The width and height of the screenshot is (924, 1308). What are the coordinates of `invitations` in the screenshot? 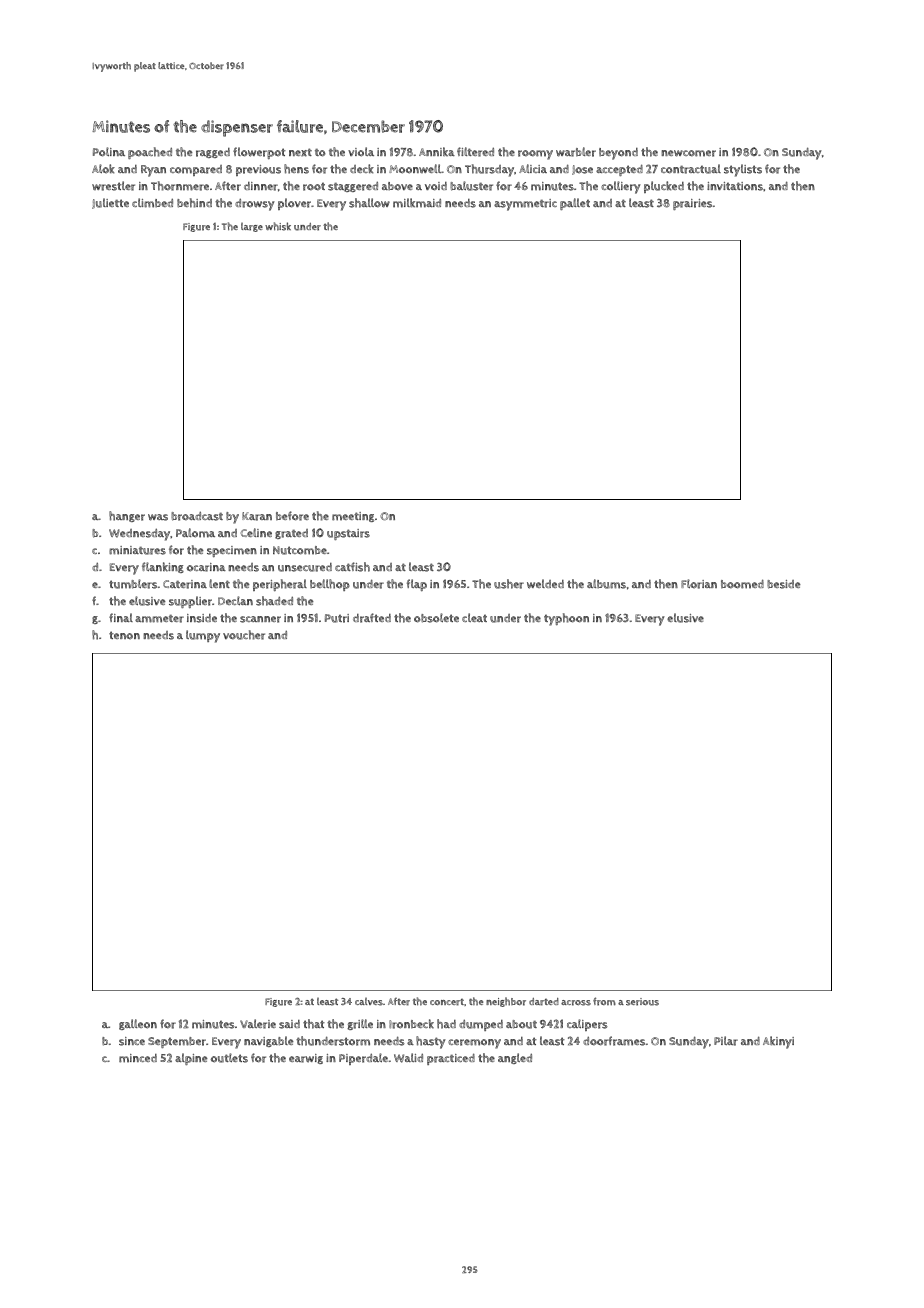 It's located at (735, 186).
